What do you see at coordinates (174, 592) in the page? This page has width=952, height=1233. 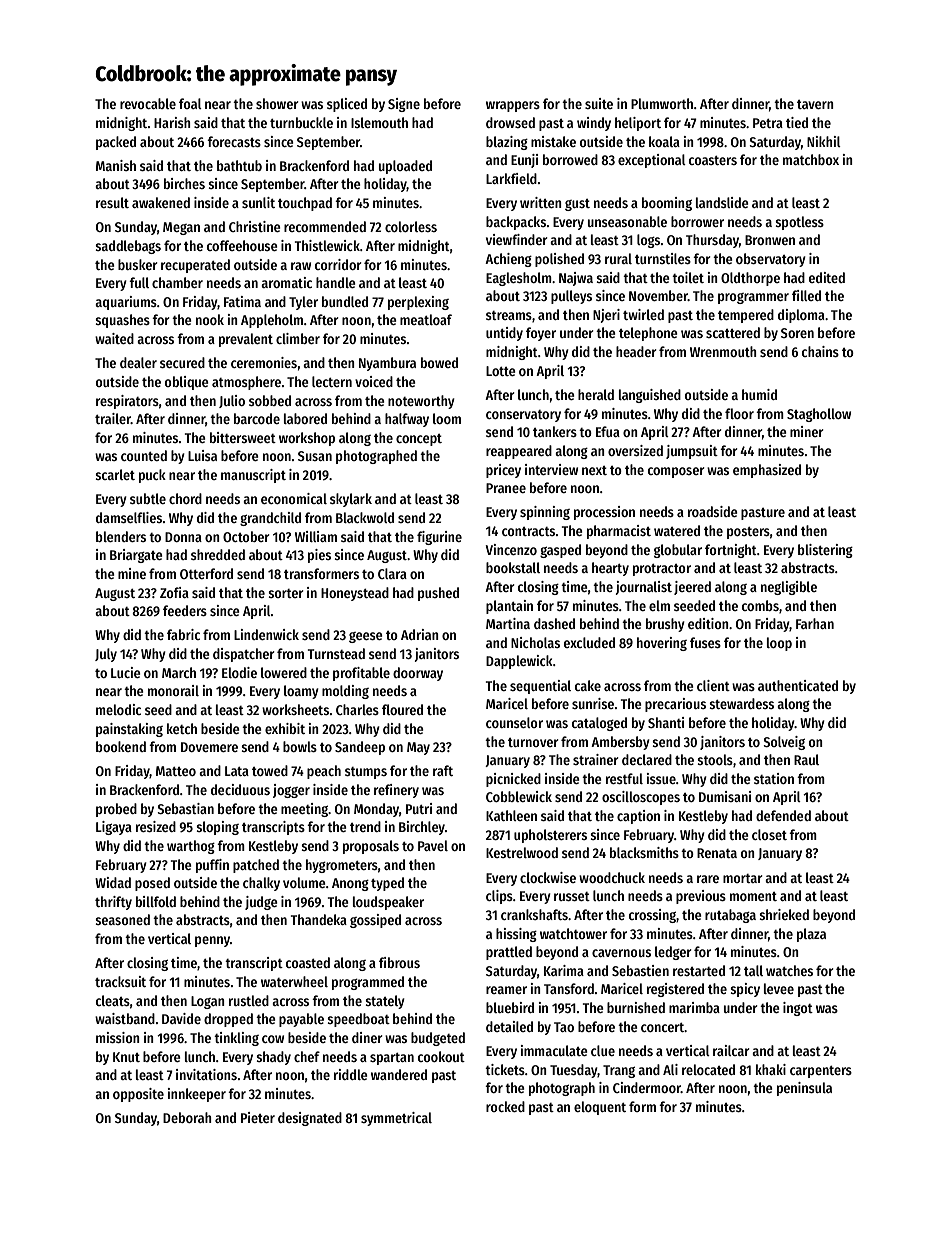 I see `Zofia` at bounding box center [174, 592].
